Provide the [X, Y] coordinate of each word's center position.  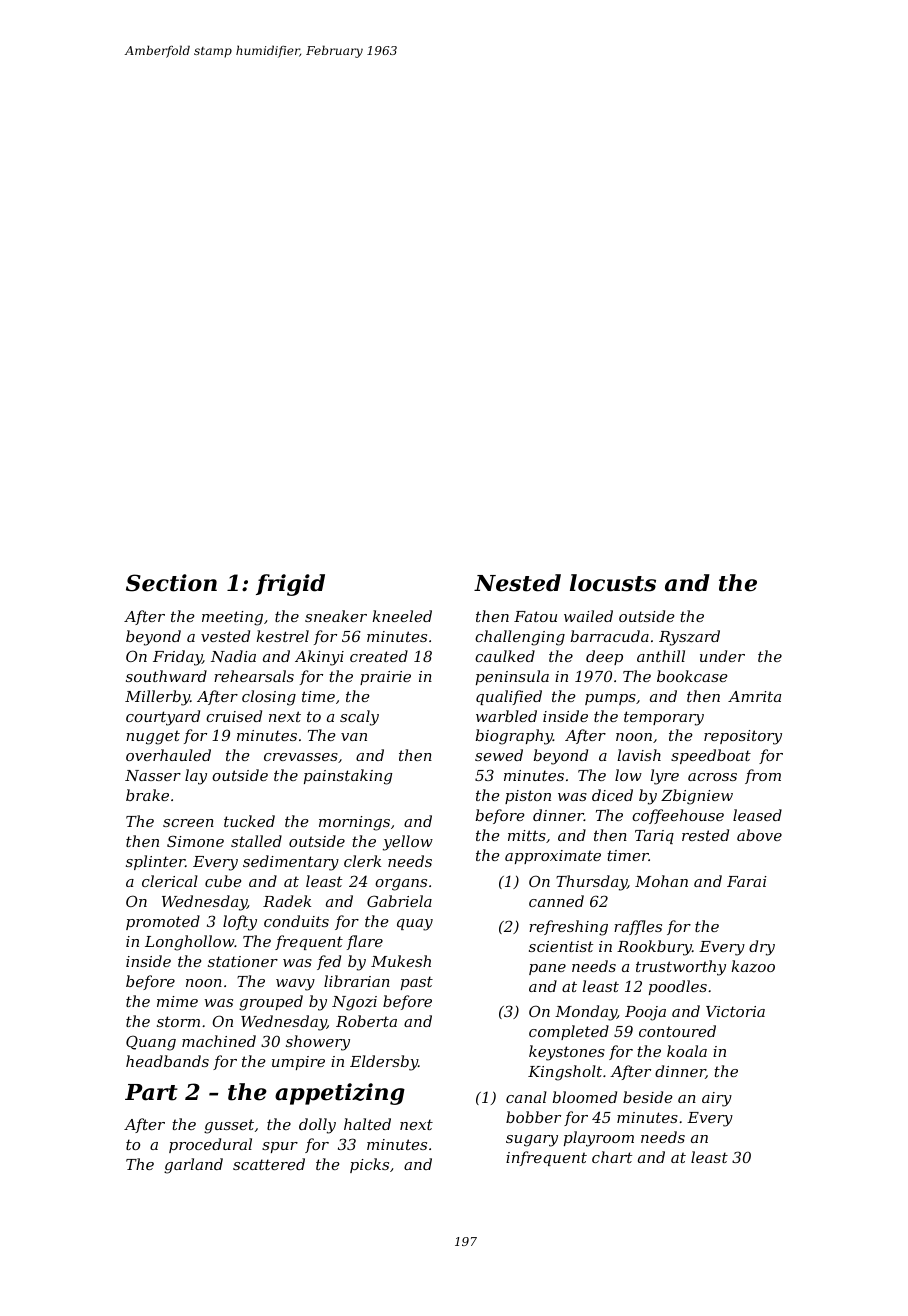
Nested [517, 583]
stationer [243, 961]
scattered [269, 1164]
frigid [290, 585]
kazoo [753, 966]
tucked [249, 821]
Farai [747, 881]
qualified [509, 697]
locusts [613, 583]
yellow [408, 843]
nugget [153, 737]
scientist [561, 946]
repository [743, 737]
